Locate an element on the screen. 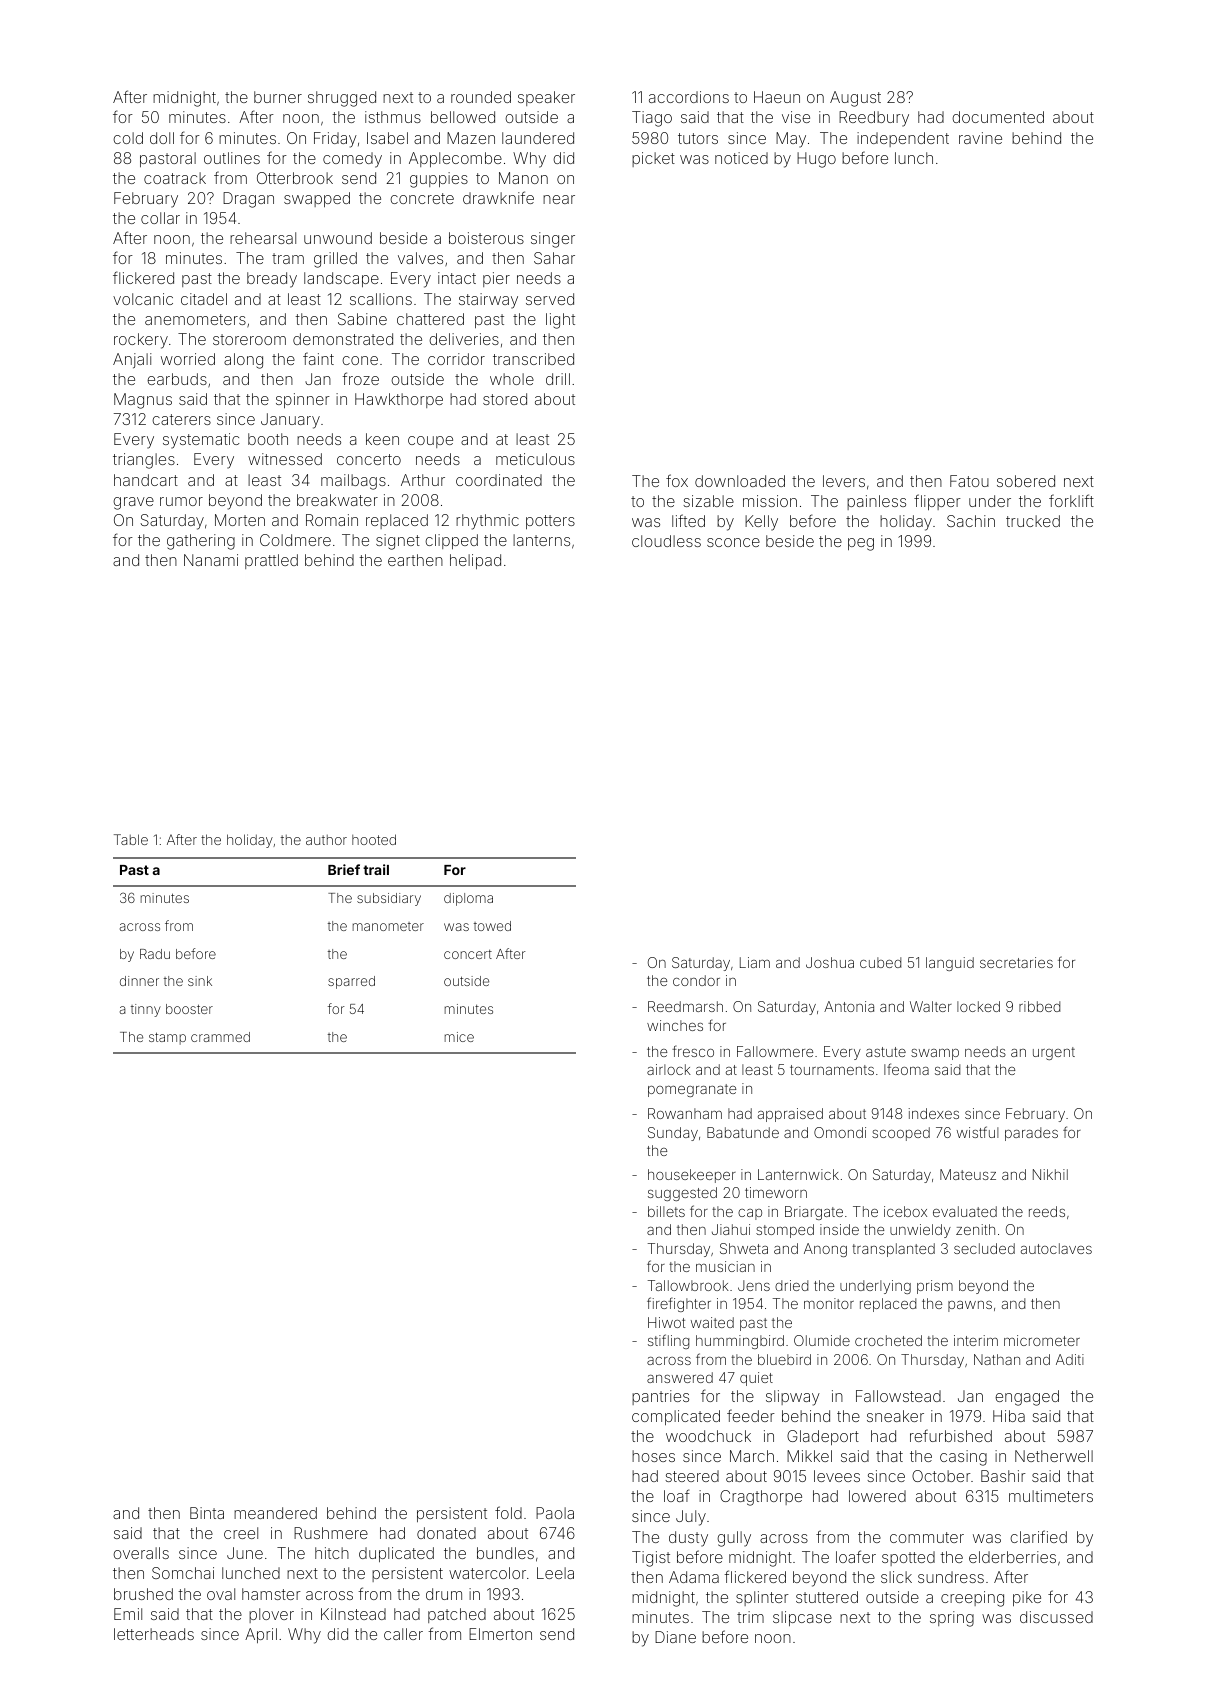  pier is located at coordinates (496, 279).
